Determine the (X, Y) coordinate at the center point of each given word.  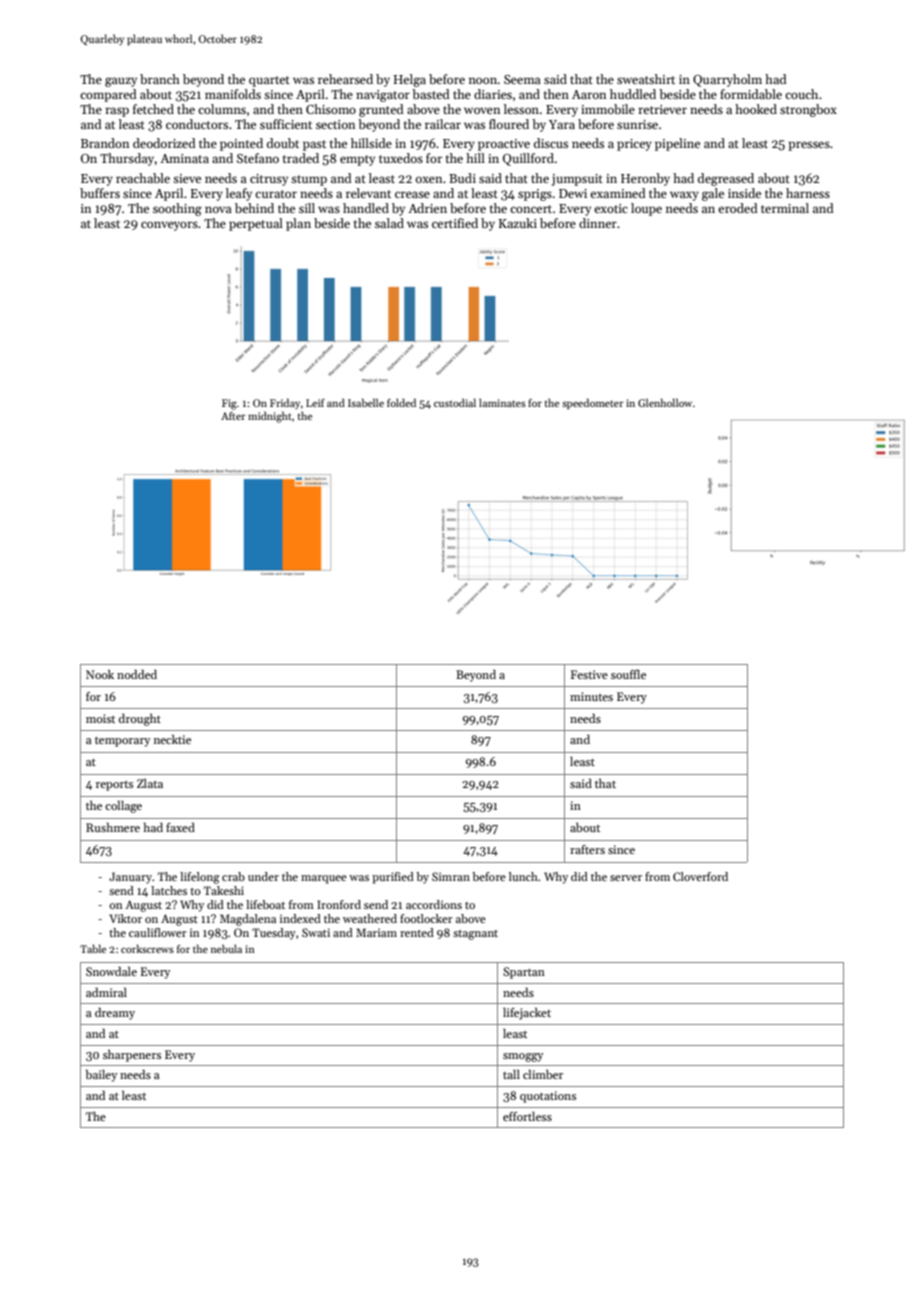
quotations (548, 1097)
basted (431, 94)
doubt (283, 143)
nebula (226, 948)
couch (801, 94)
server (626, 878)
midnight (270, 417)
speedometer (593, 403)
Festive (589, 674)
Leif (315, 403)
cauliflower (157, 932)
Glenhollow (665, 402)
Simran (451, 876)
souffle (628, 674)
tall (511, 1074)
